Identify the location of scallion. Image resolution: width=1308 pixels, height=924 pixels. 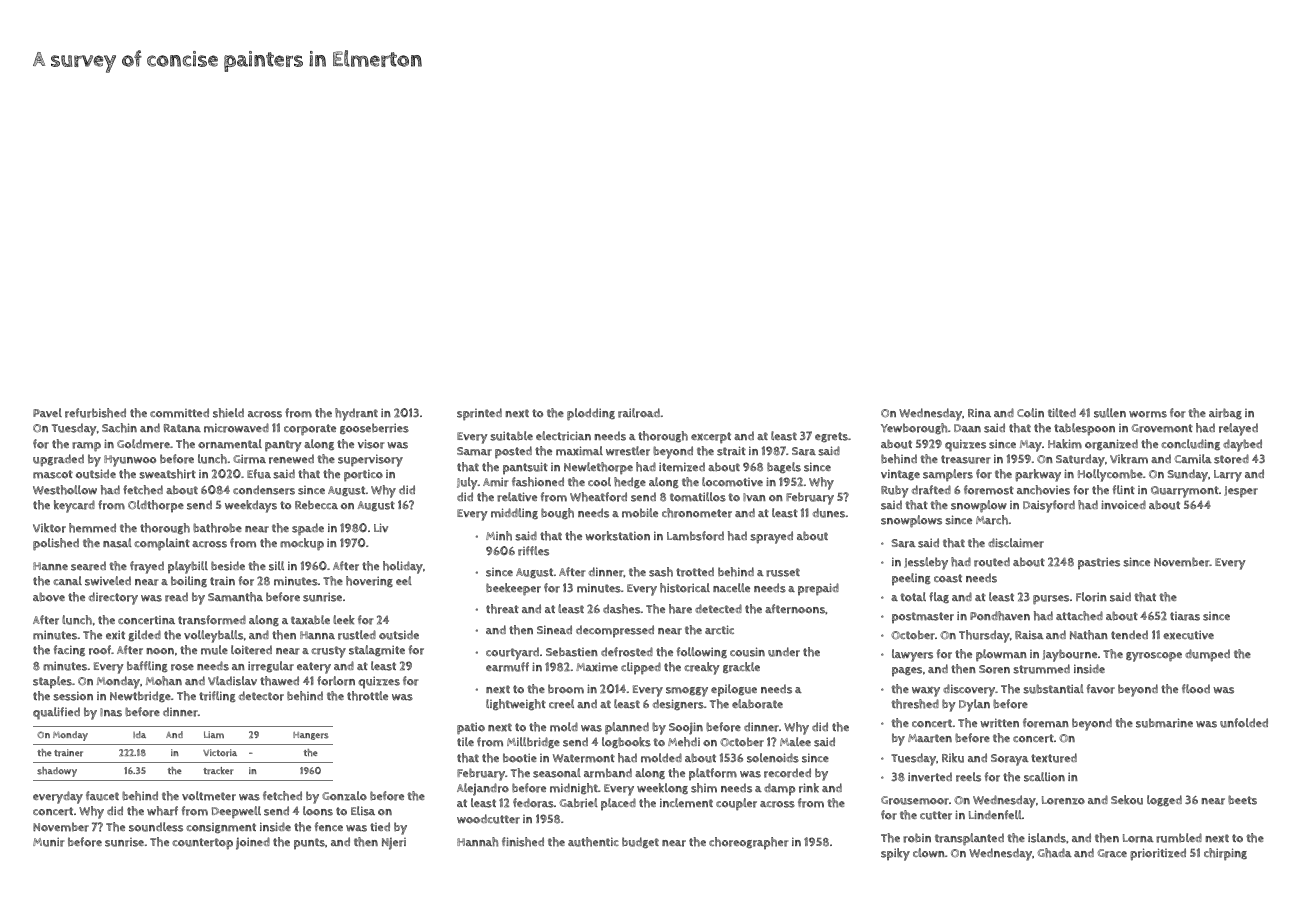
(1044, 777).
